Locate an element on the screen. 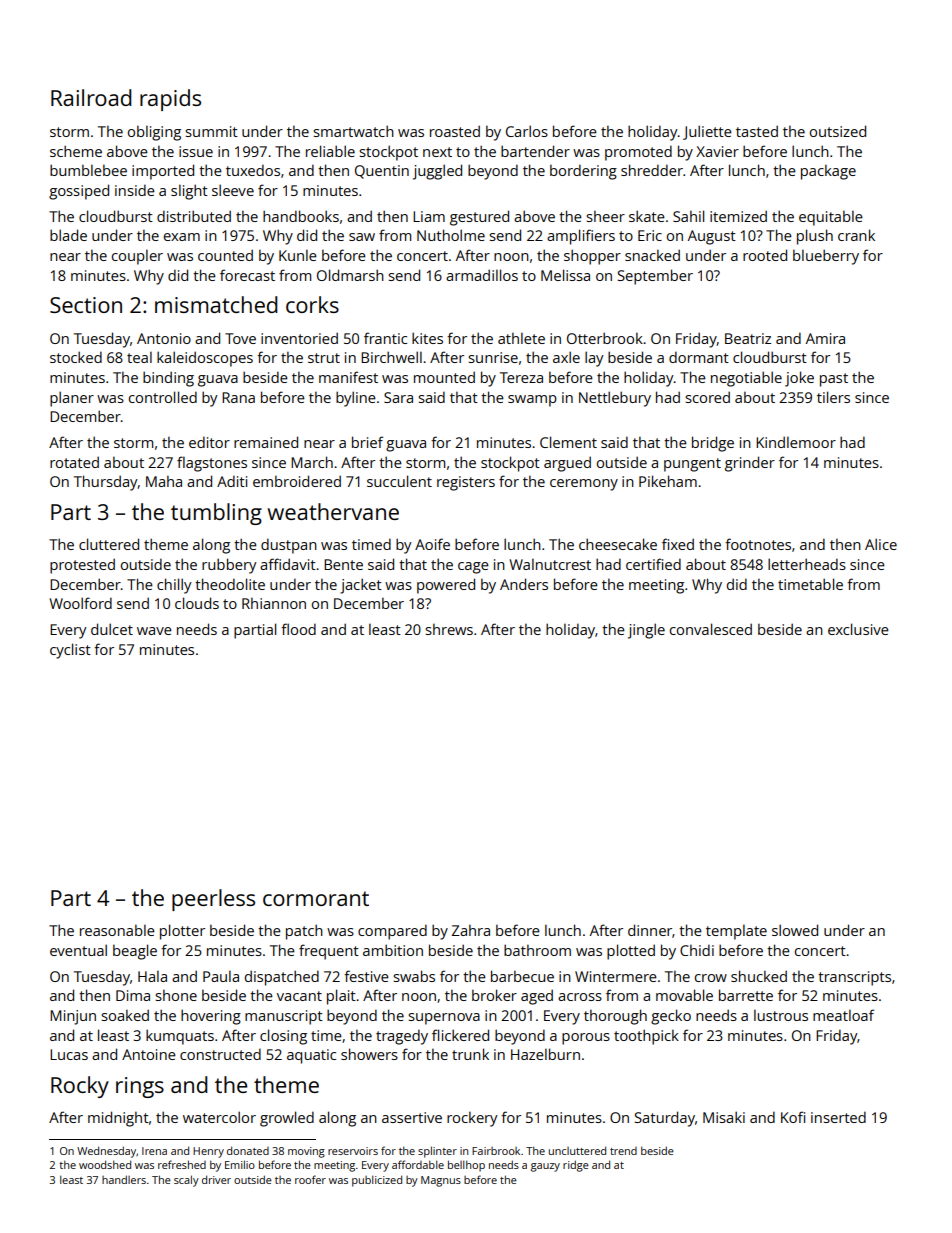 This screenshot has width=952, height=1233. midnight is located at coordinates (118, 1119).
